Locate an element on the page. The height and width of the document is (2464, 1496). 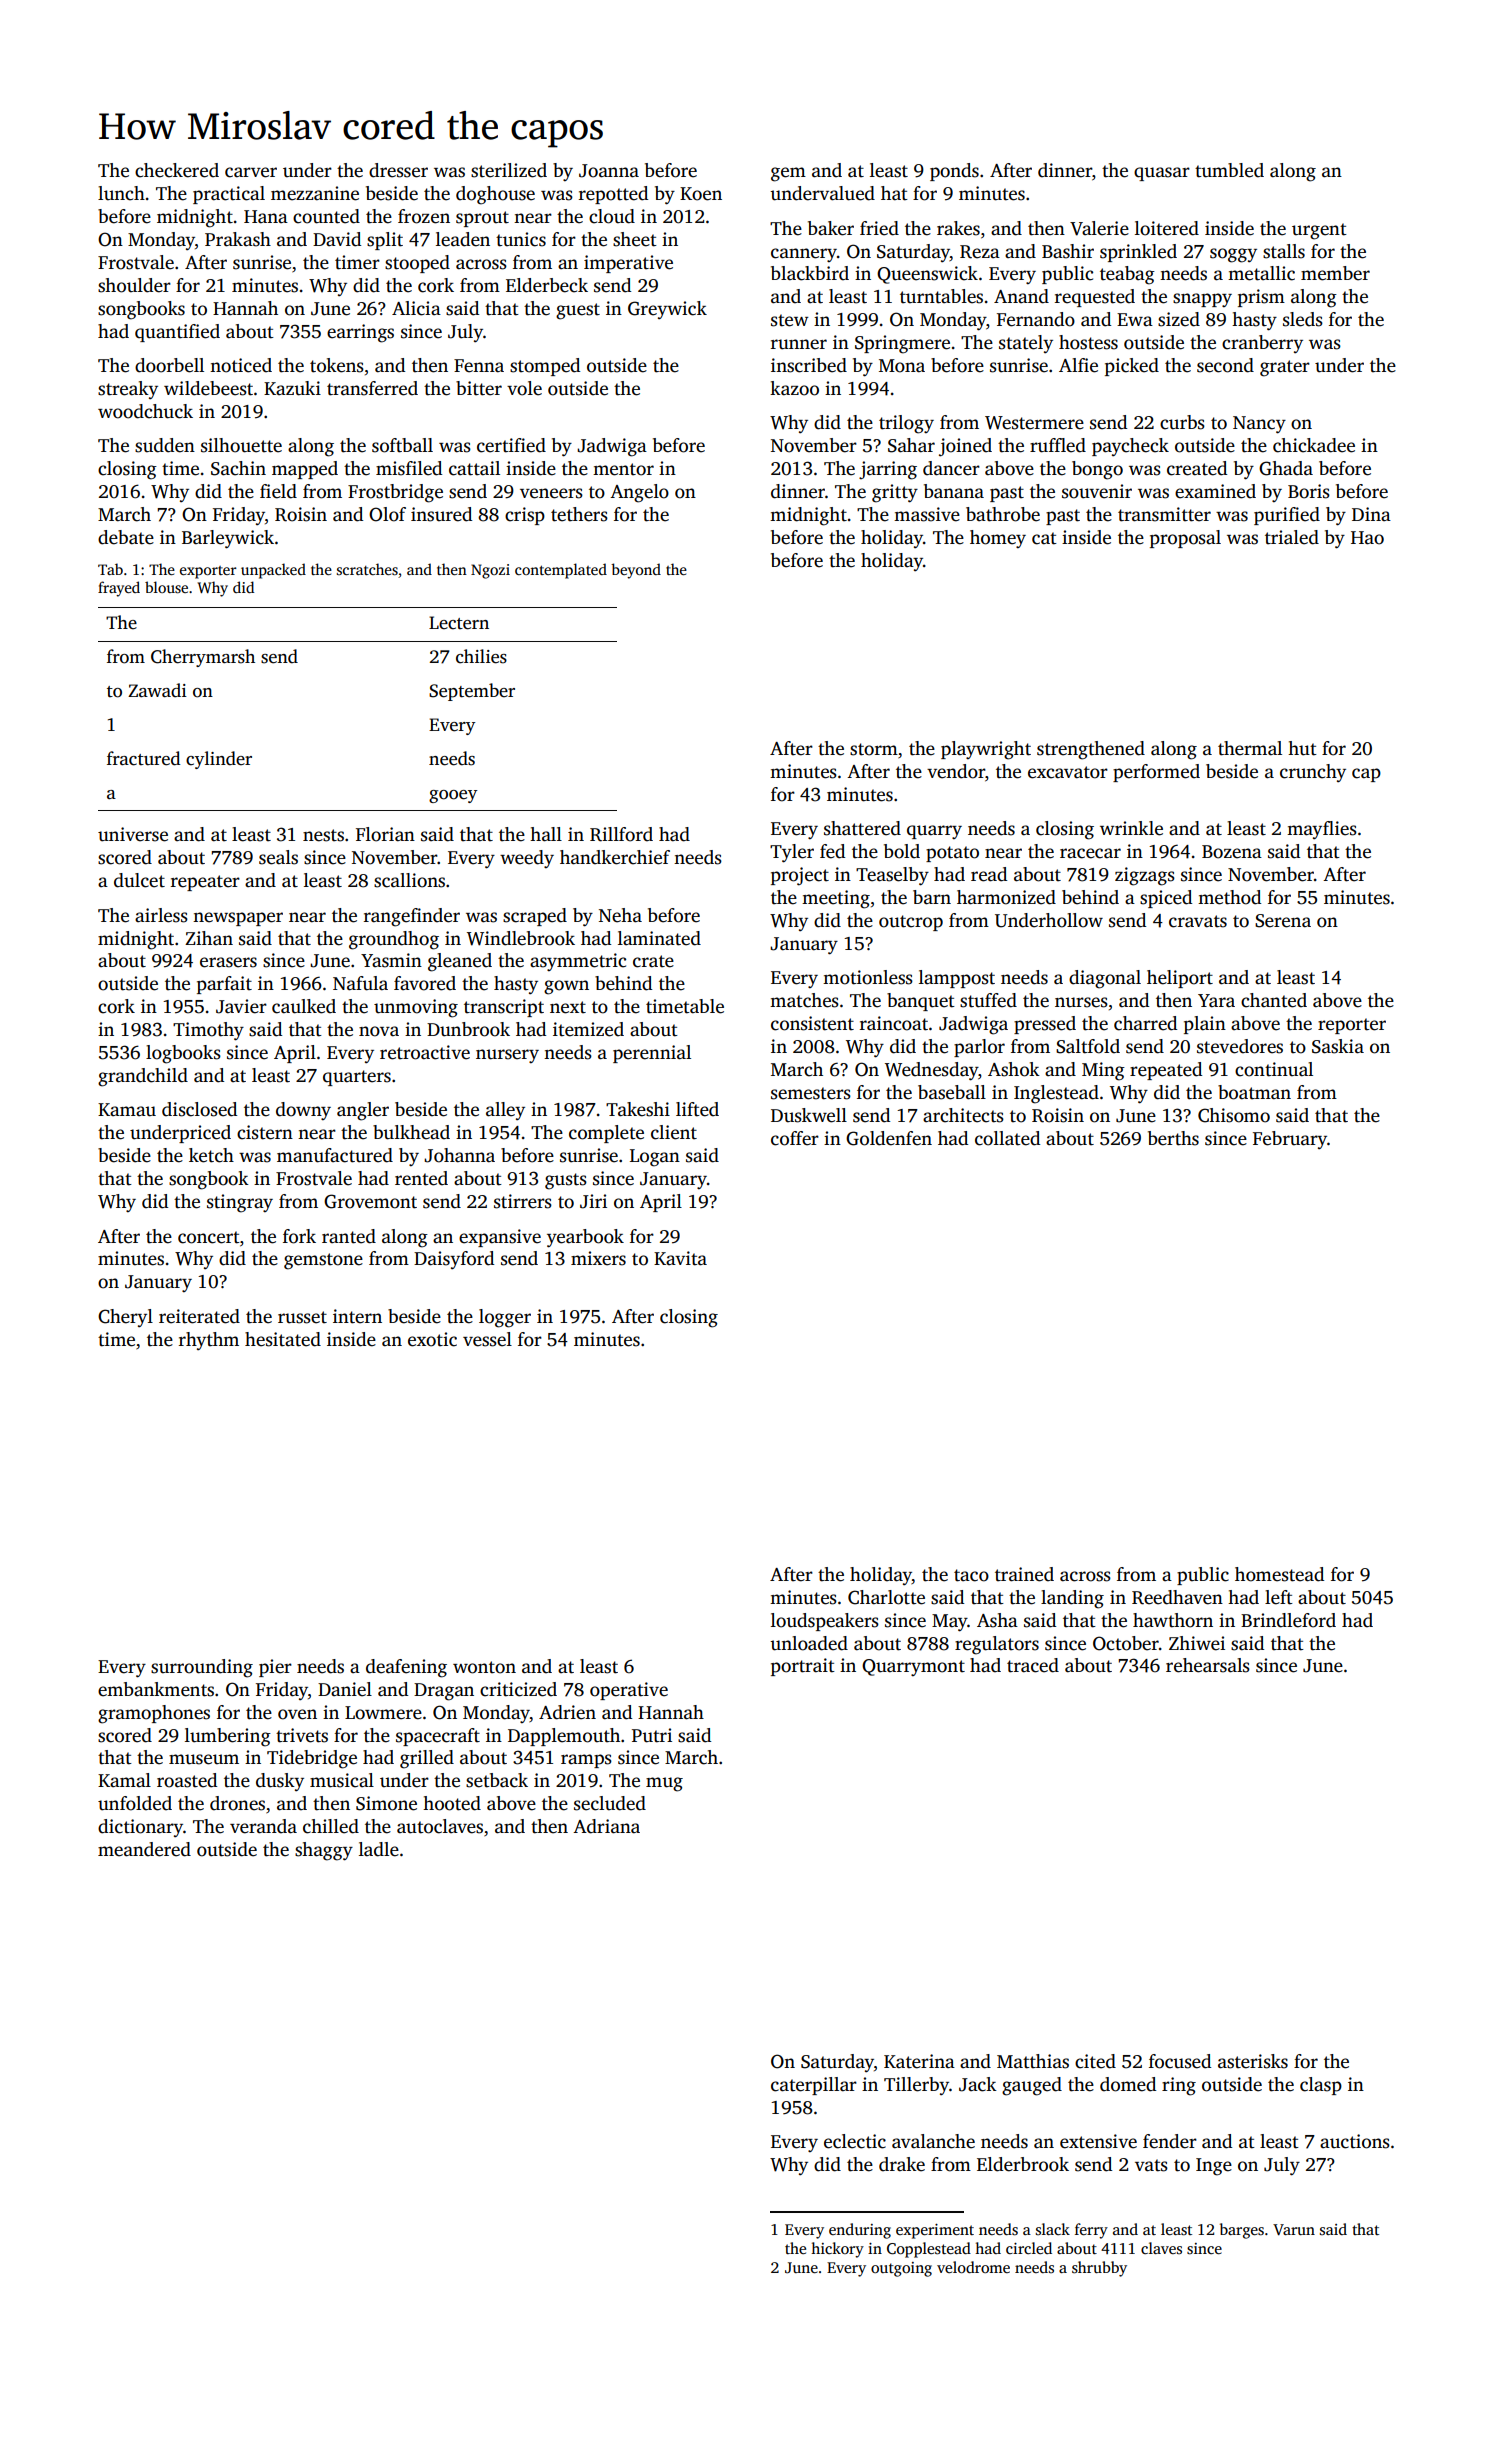
hickory is located at coordinates (837, 2250).
